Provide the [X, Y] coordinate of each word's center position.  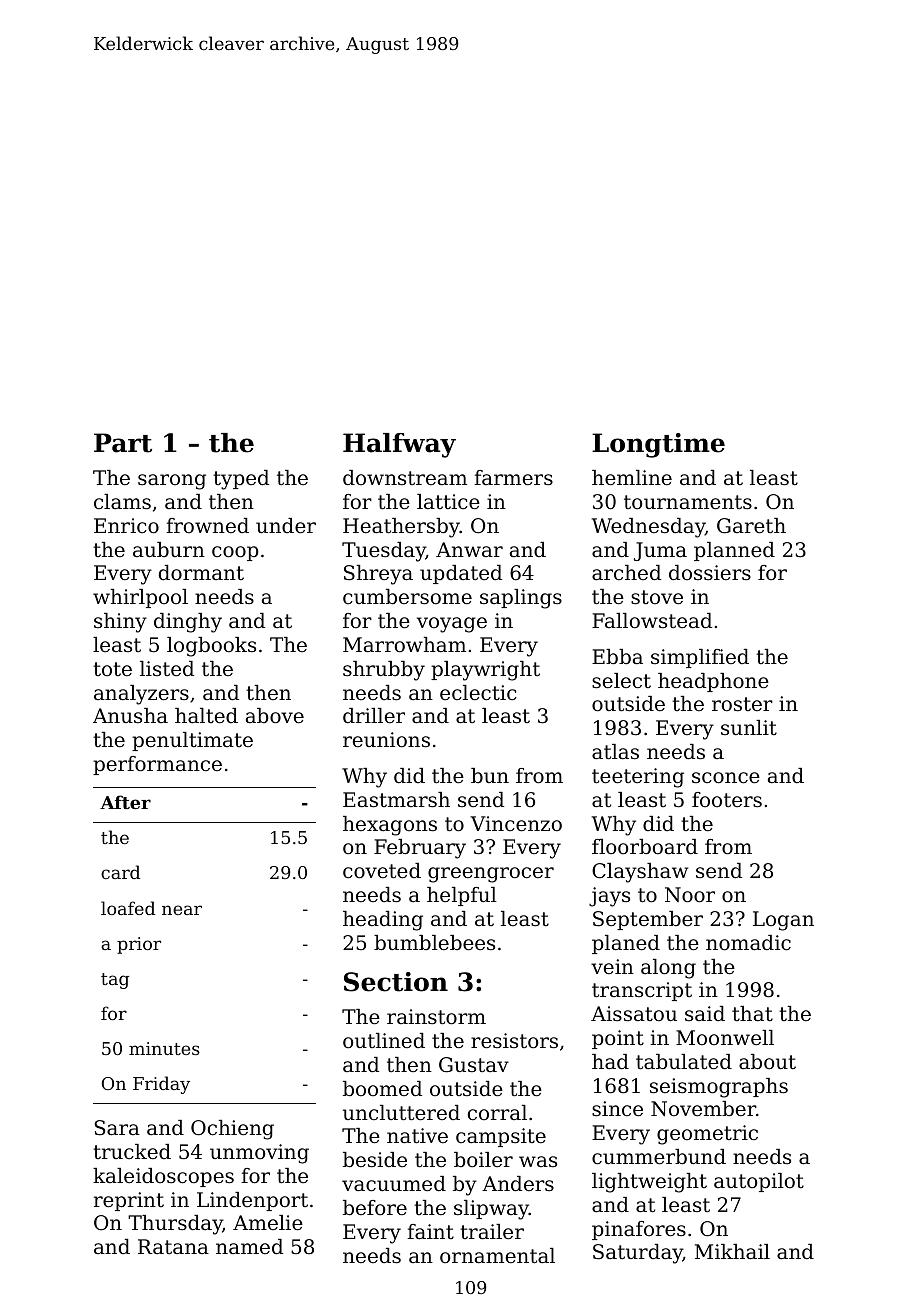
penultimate [192, 741]
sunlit [749, 727]
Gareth [751, 526]
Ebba [617, 657]
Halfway [399, 445]
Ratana [173, 1246]
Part [123, 443]
